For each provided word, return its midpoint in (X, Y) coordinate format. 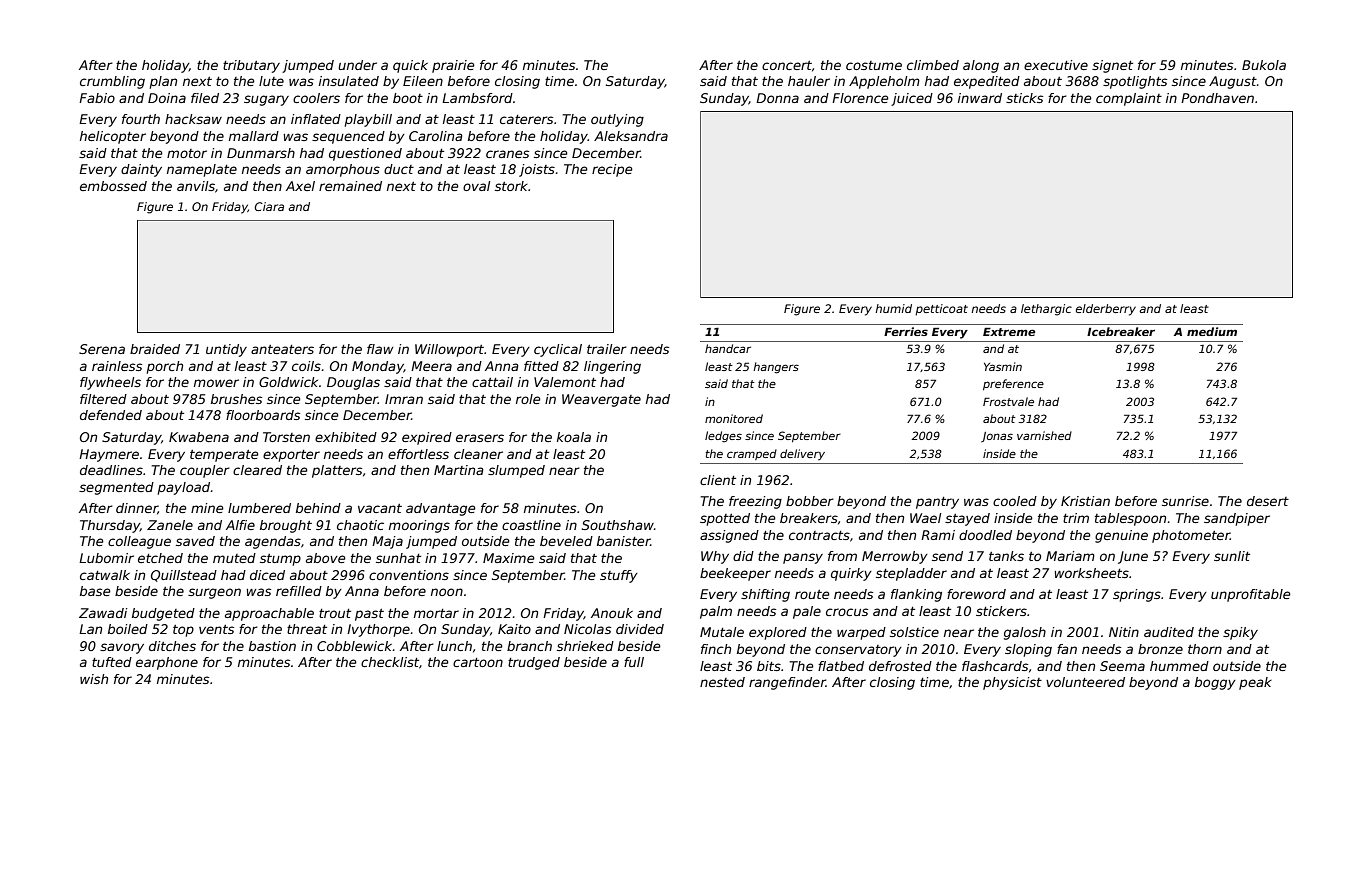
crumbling (112, 82)
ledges (723, 437)
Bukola (1264, 65)
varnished (1044, 435)
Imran (404, 399)
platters (337, 471)
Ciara (269, 206)
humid (893, 308)
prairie (453, 66)
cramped (752, 454)
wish (94, 679)
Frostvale (1008, 401)
